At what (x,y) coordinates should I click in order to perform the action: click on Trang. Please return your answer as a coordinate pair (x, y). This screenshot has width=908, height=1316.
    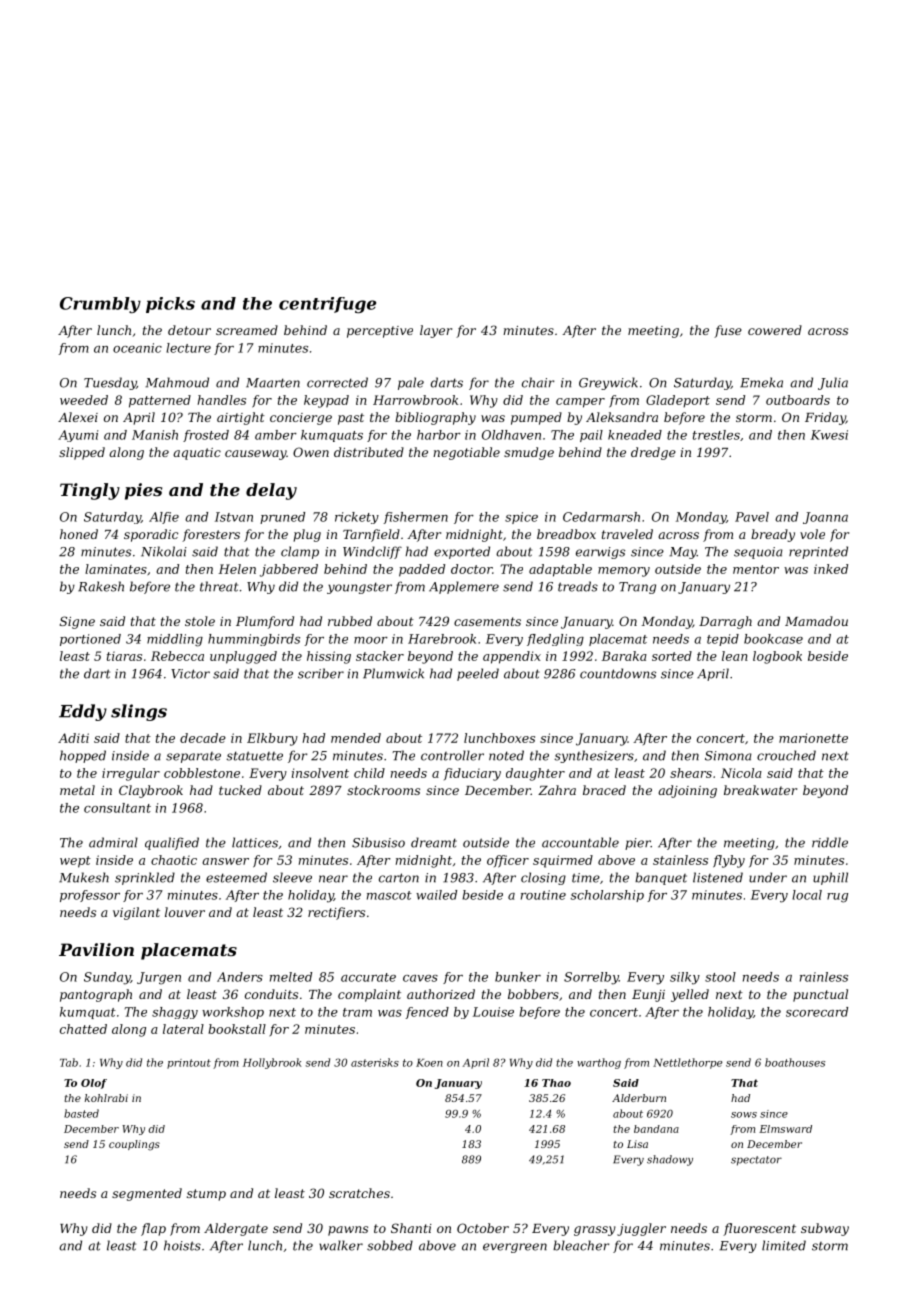
    Looking at the image, I should click on (637, 588).
